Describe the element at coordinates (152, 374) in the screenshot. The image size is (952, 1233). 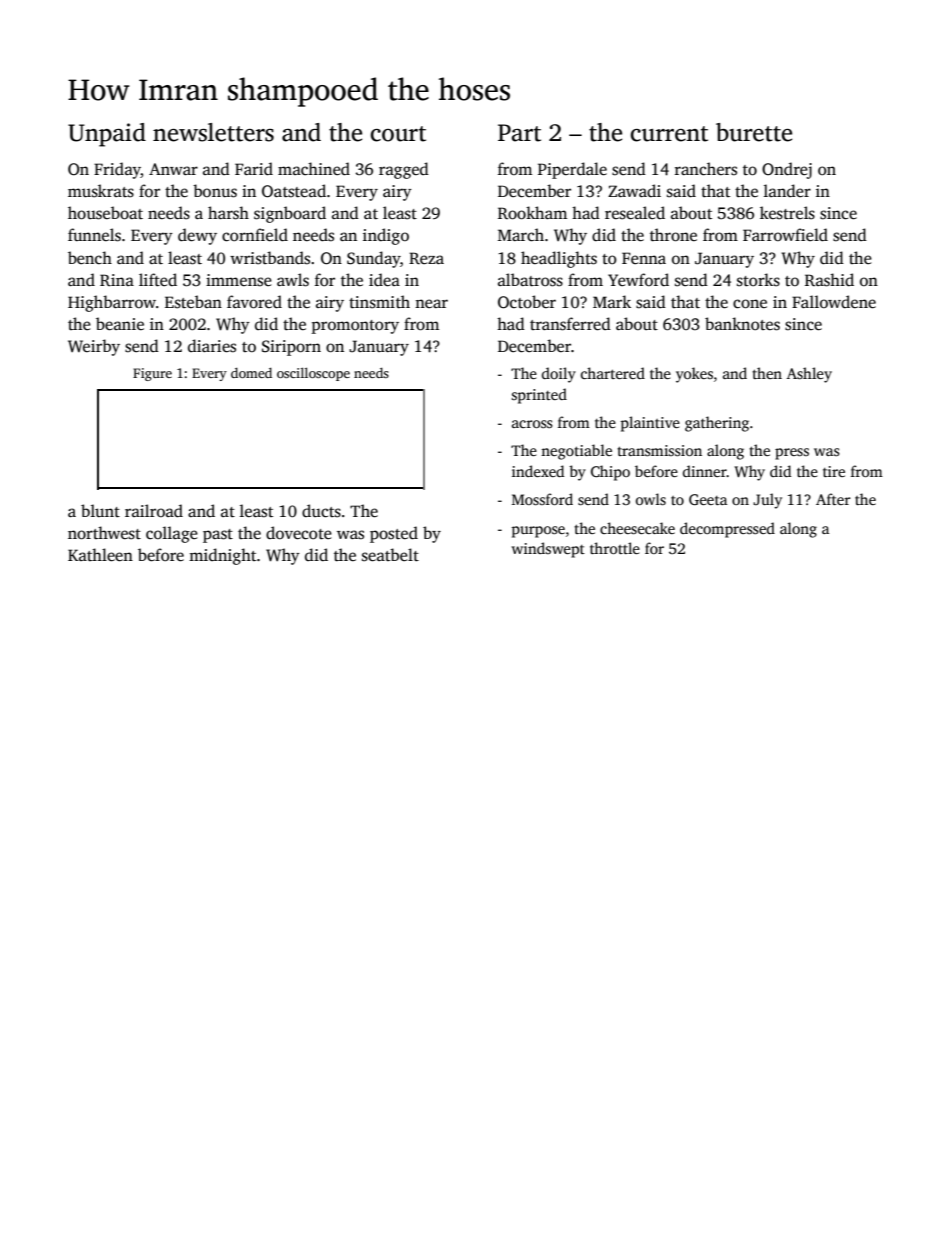
I see `Figure` at that location.
